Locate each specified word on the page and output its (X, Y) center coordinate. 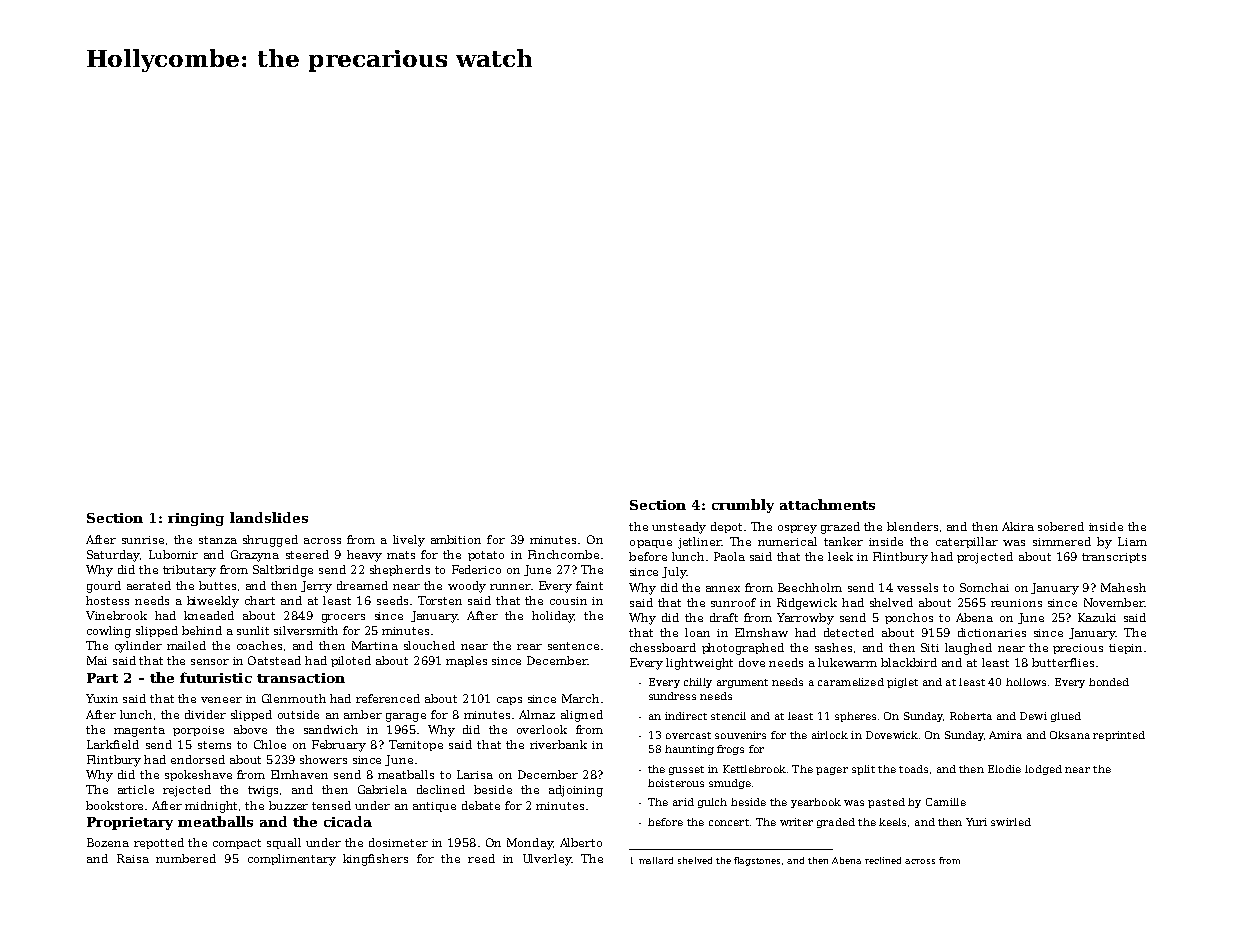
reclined (883, 860)
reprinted (1119, 736)
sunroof (733, 602)
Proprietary (130, 823)
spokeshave (198, 775)
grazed (840, 528)
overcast (688, 735)
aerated (149, 585)
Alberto (581, 842)
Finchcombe (563, 554)
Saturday (113, 556)
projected (985, 558)
